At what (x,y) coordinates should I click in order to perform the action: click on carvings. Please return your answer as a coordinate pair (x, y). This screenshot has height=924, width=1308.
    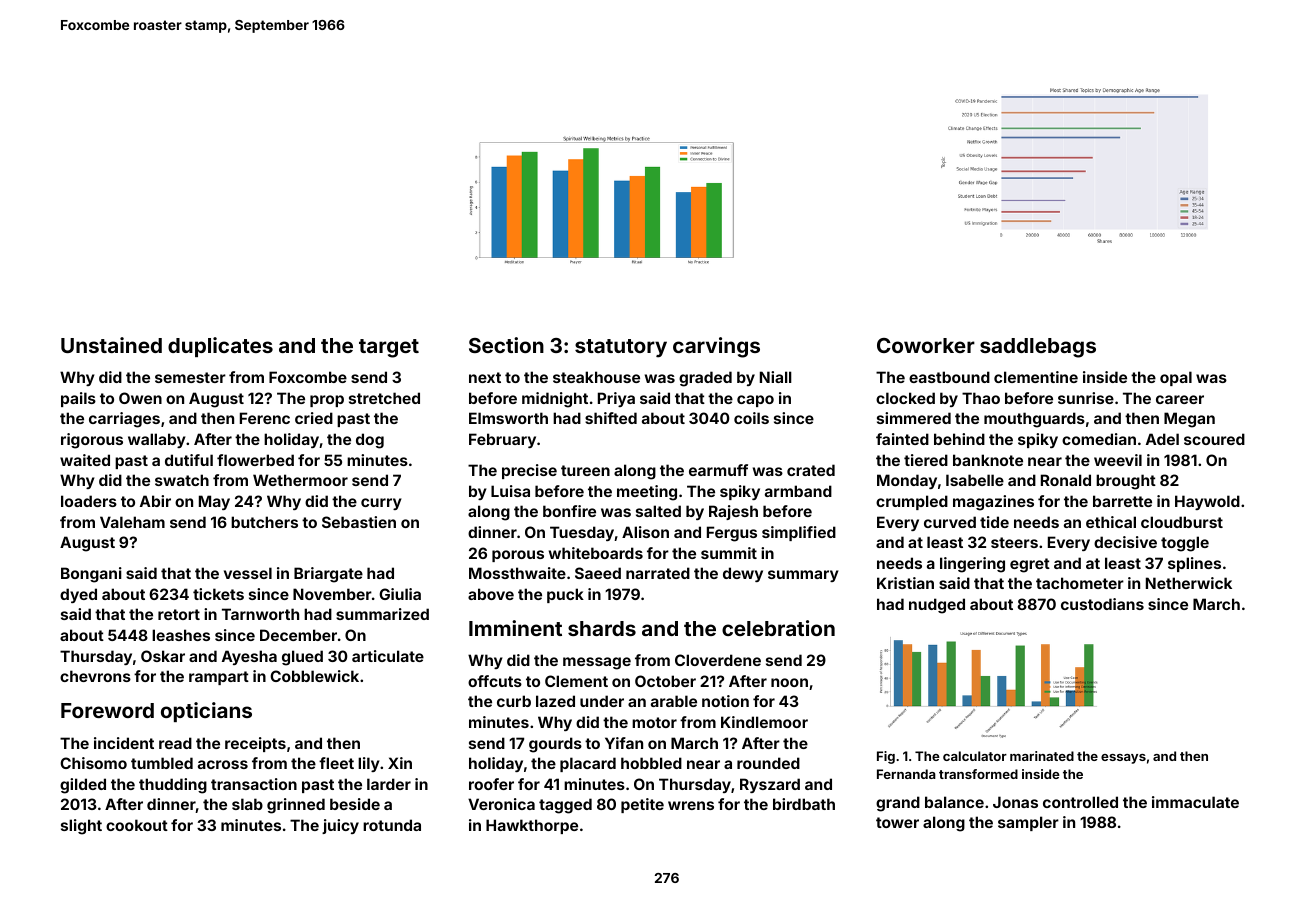
    Looking at the image, I should click on (716, 347).
